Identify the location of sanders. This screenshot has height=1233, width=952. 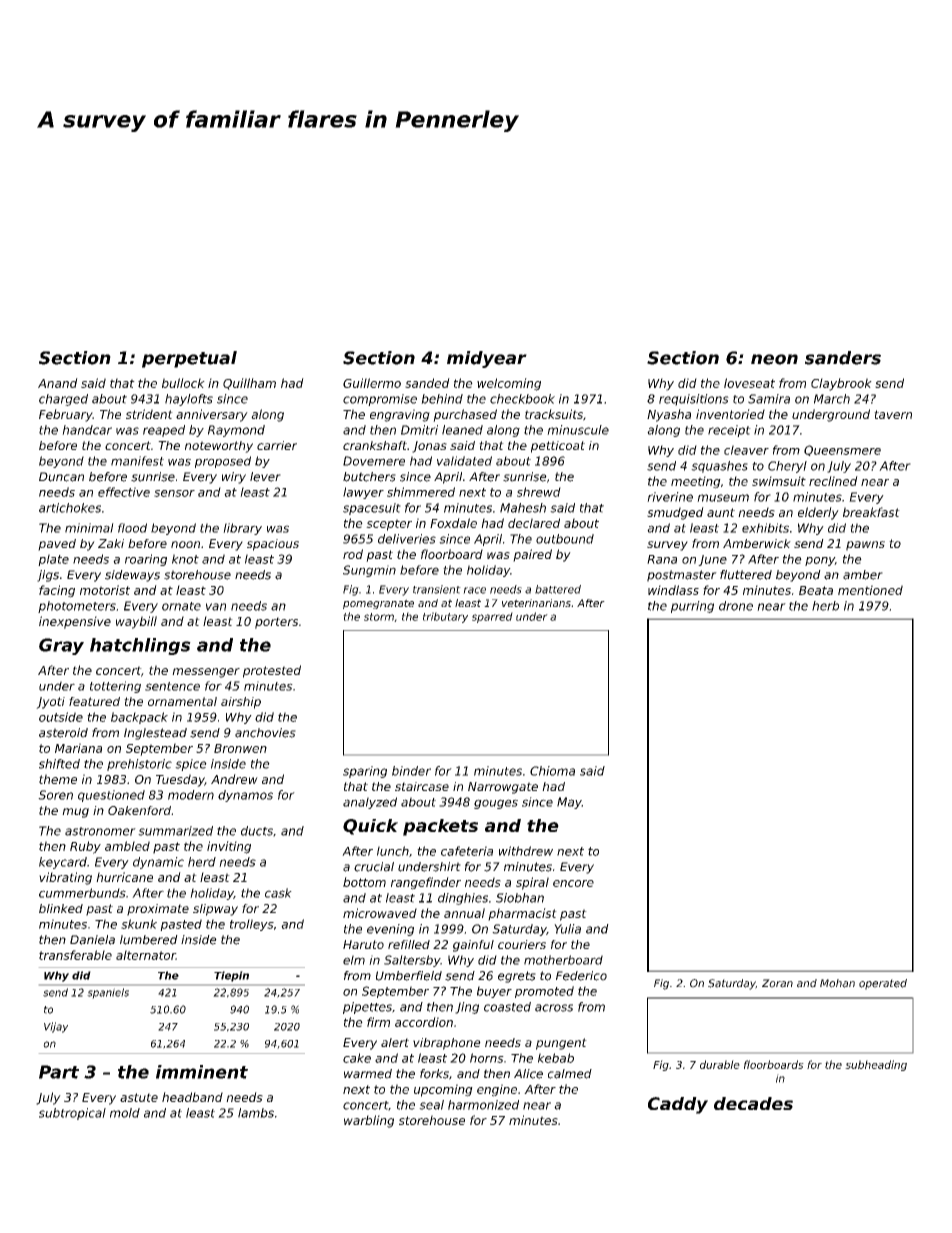
(843, 358).
